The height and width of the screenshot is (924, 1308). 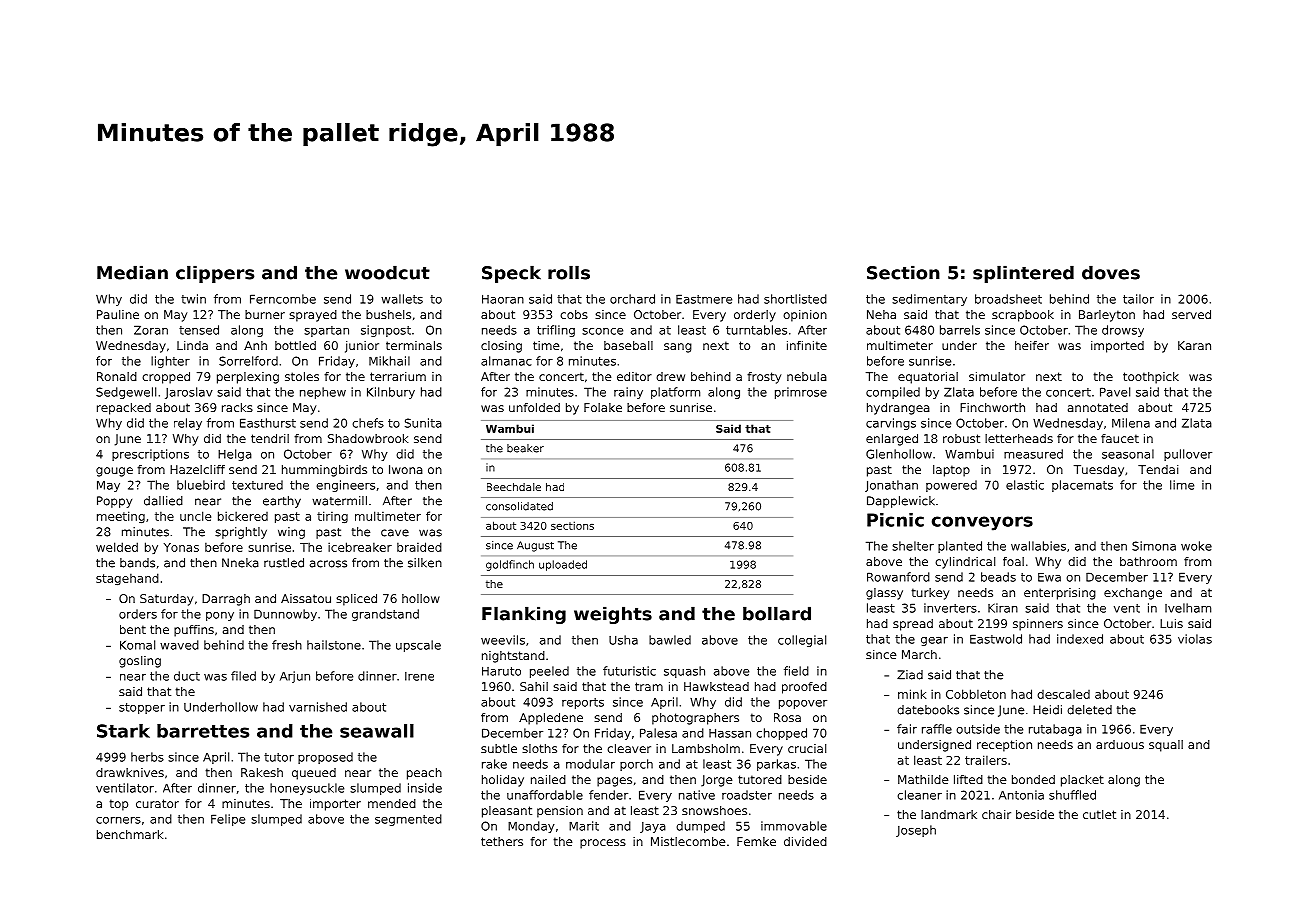 What do you see at coordinates (1171, 623) in the screenshot?
I see `Luis` at bounding box center [1171, 623].
